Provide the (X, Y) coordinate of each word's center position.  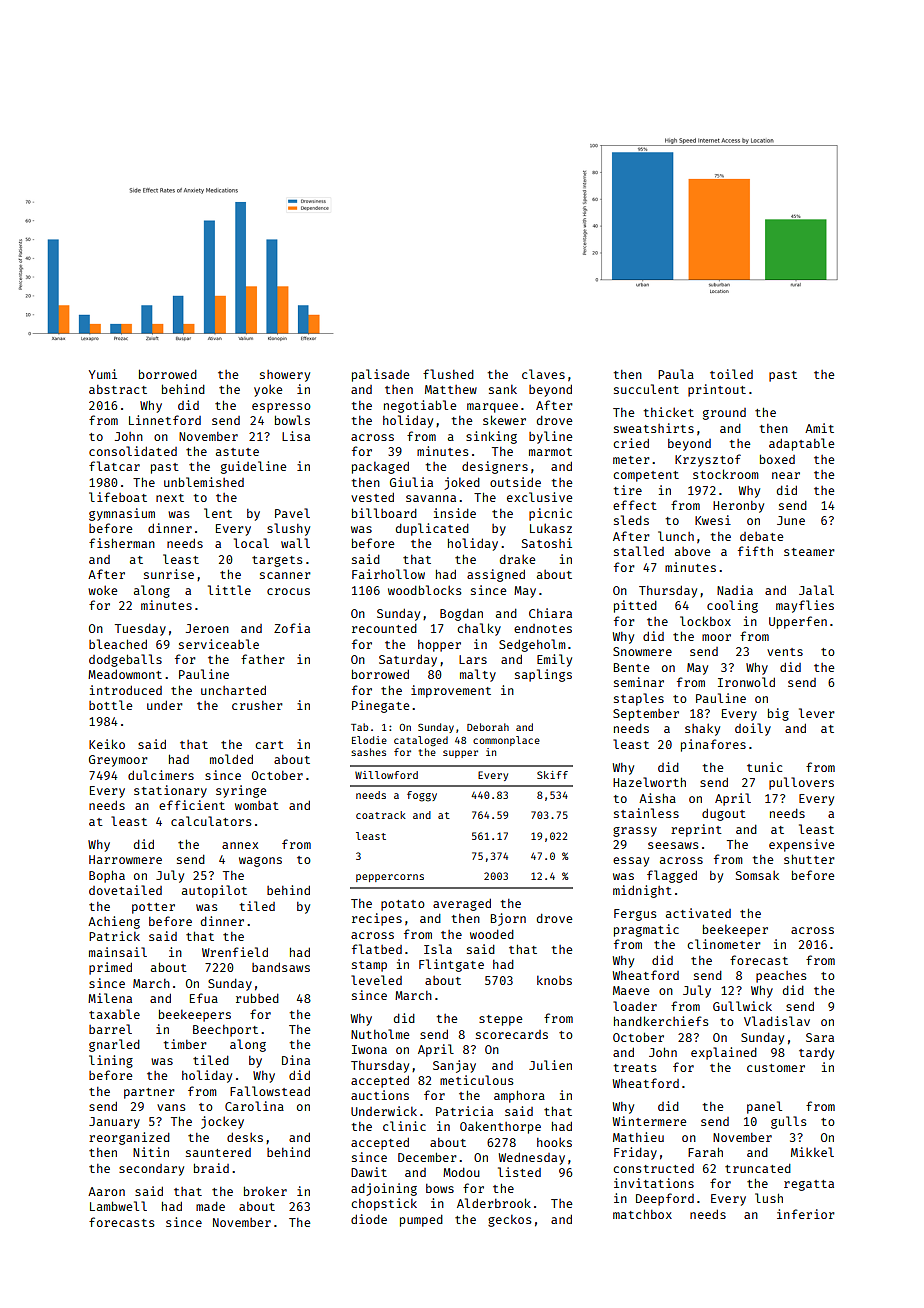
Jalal (816, 590)
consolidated (133, 451)
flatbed (377, 949)
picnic (550, 514)
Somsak (757, 875)
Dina (296, 1060)
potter (153, 908)
